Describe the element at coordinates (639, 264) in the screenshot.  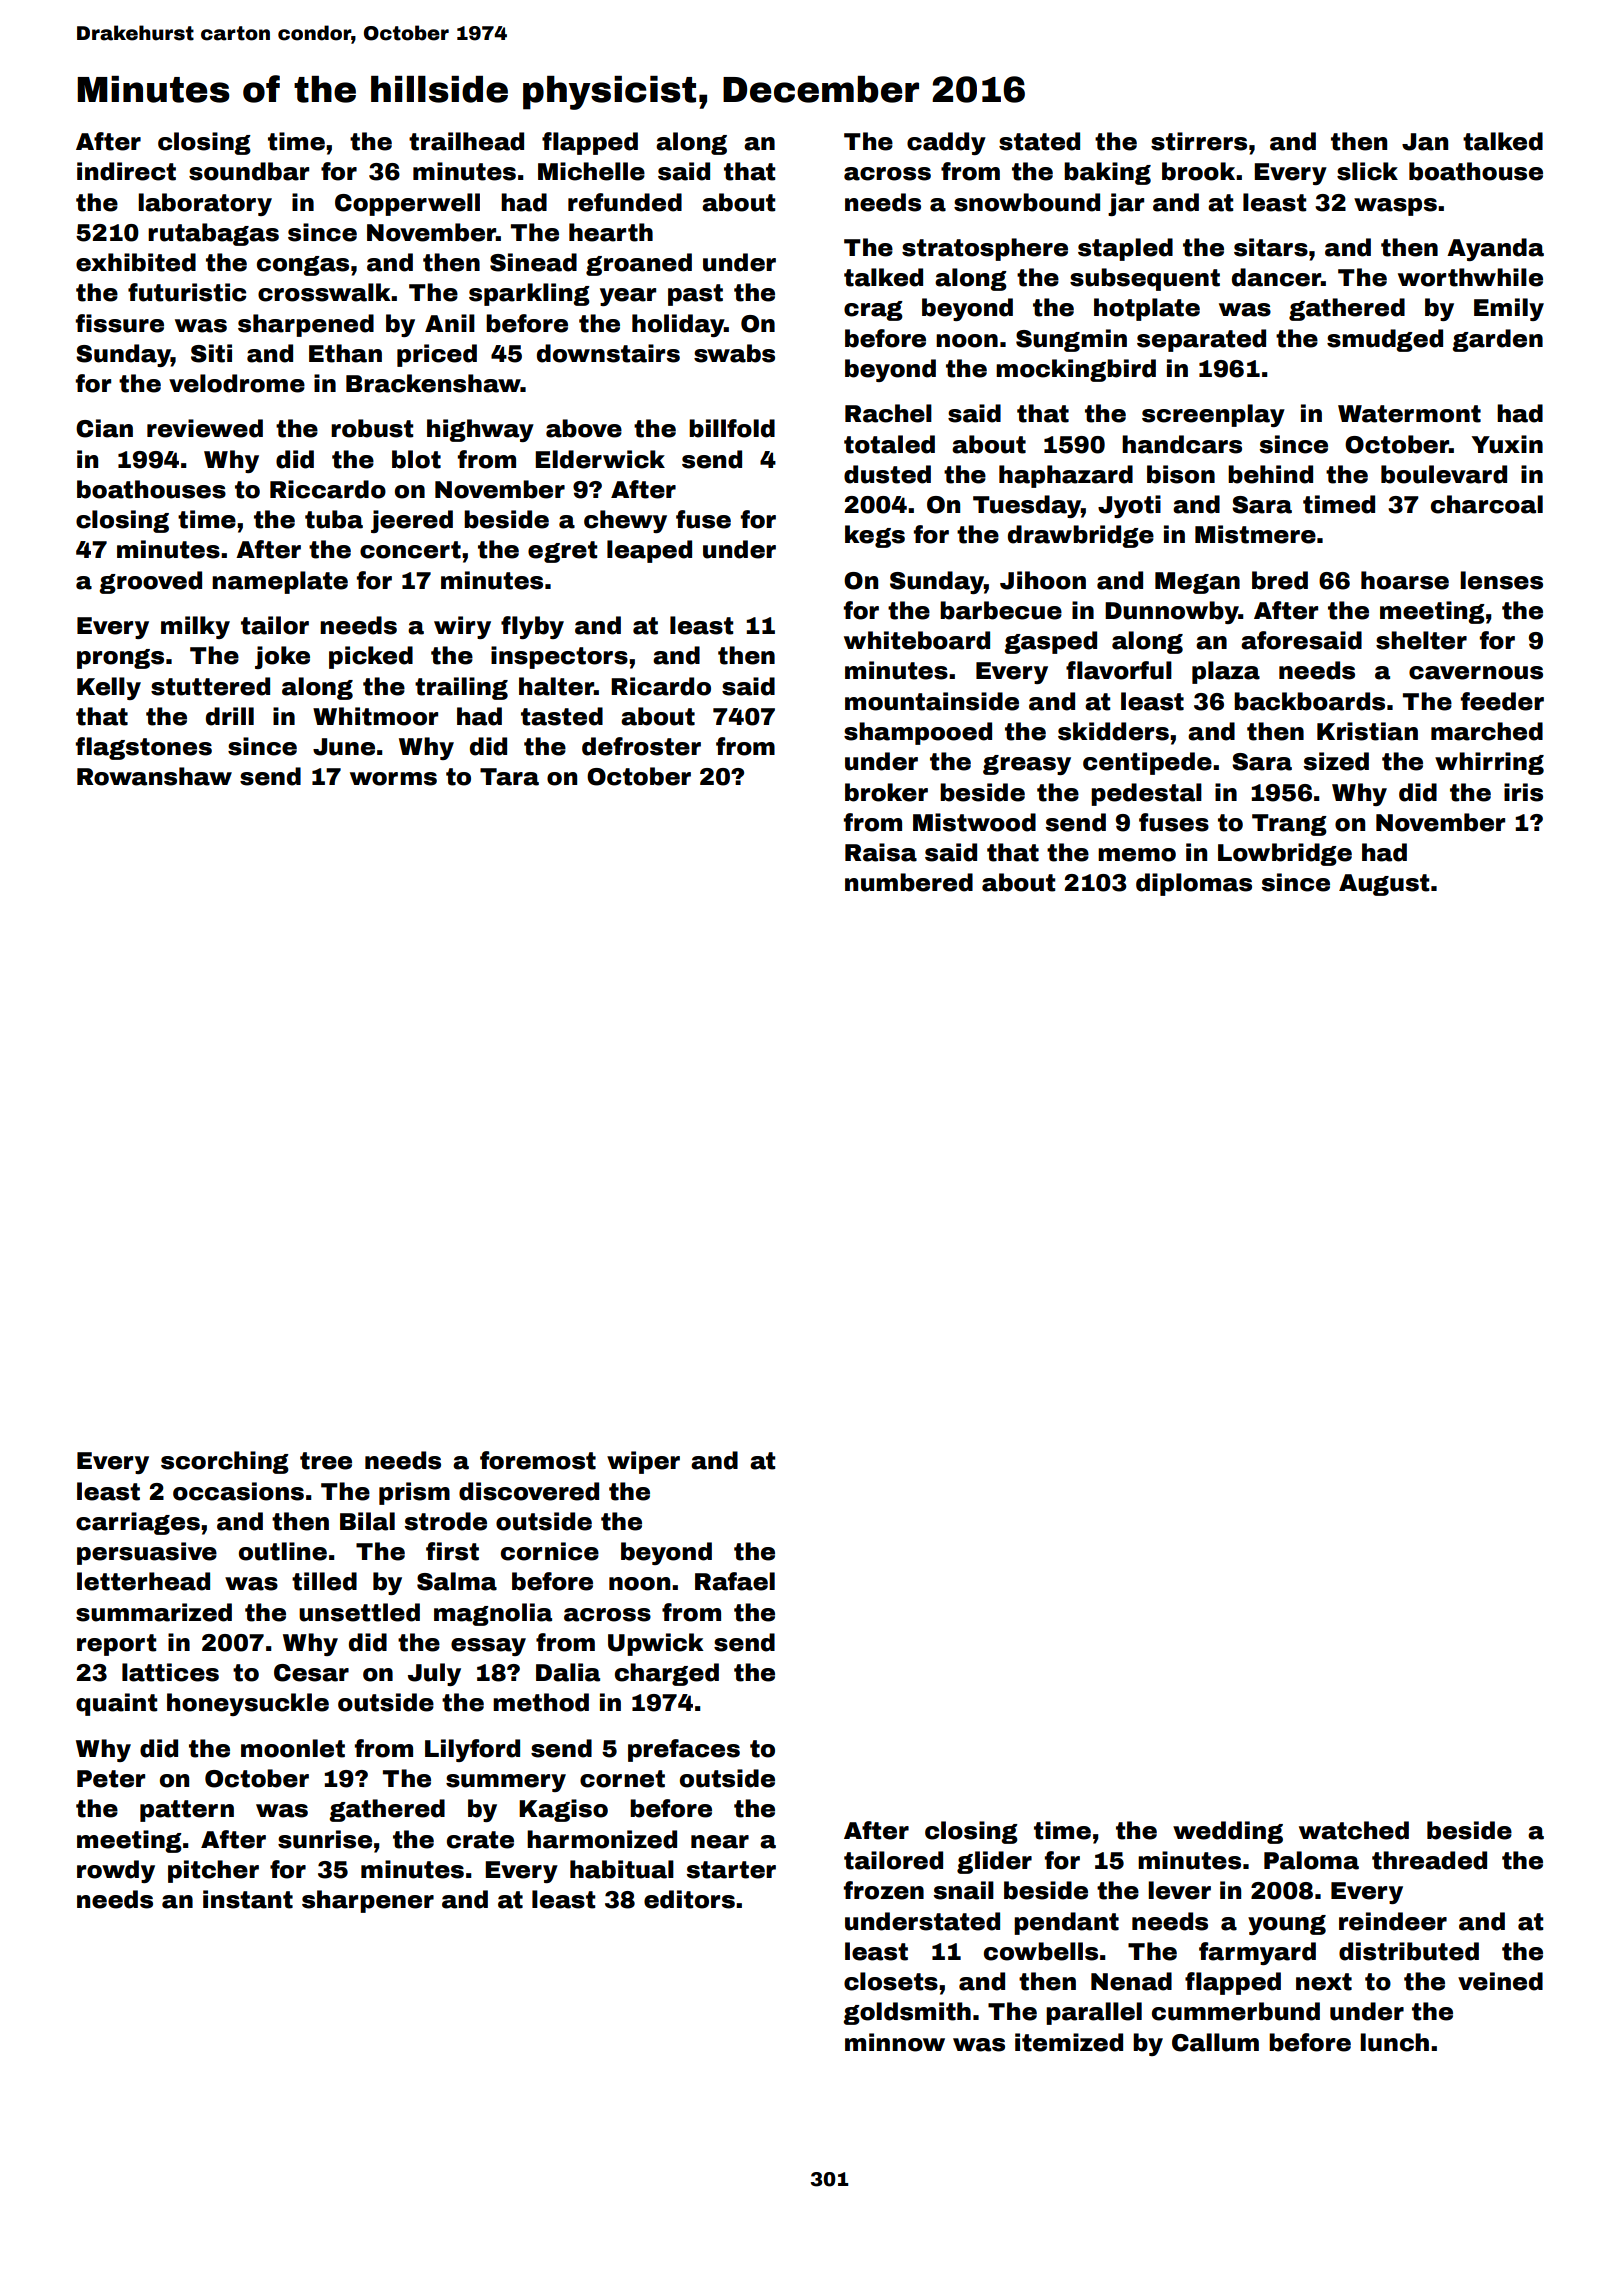
I see `groaned` at that location.
